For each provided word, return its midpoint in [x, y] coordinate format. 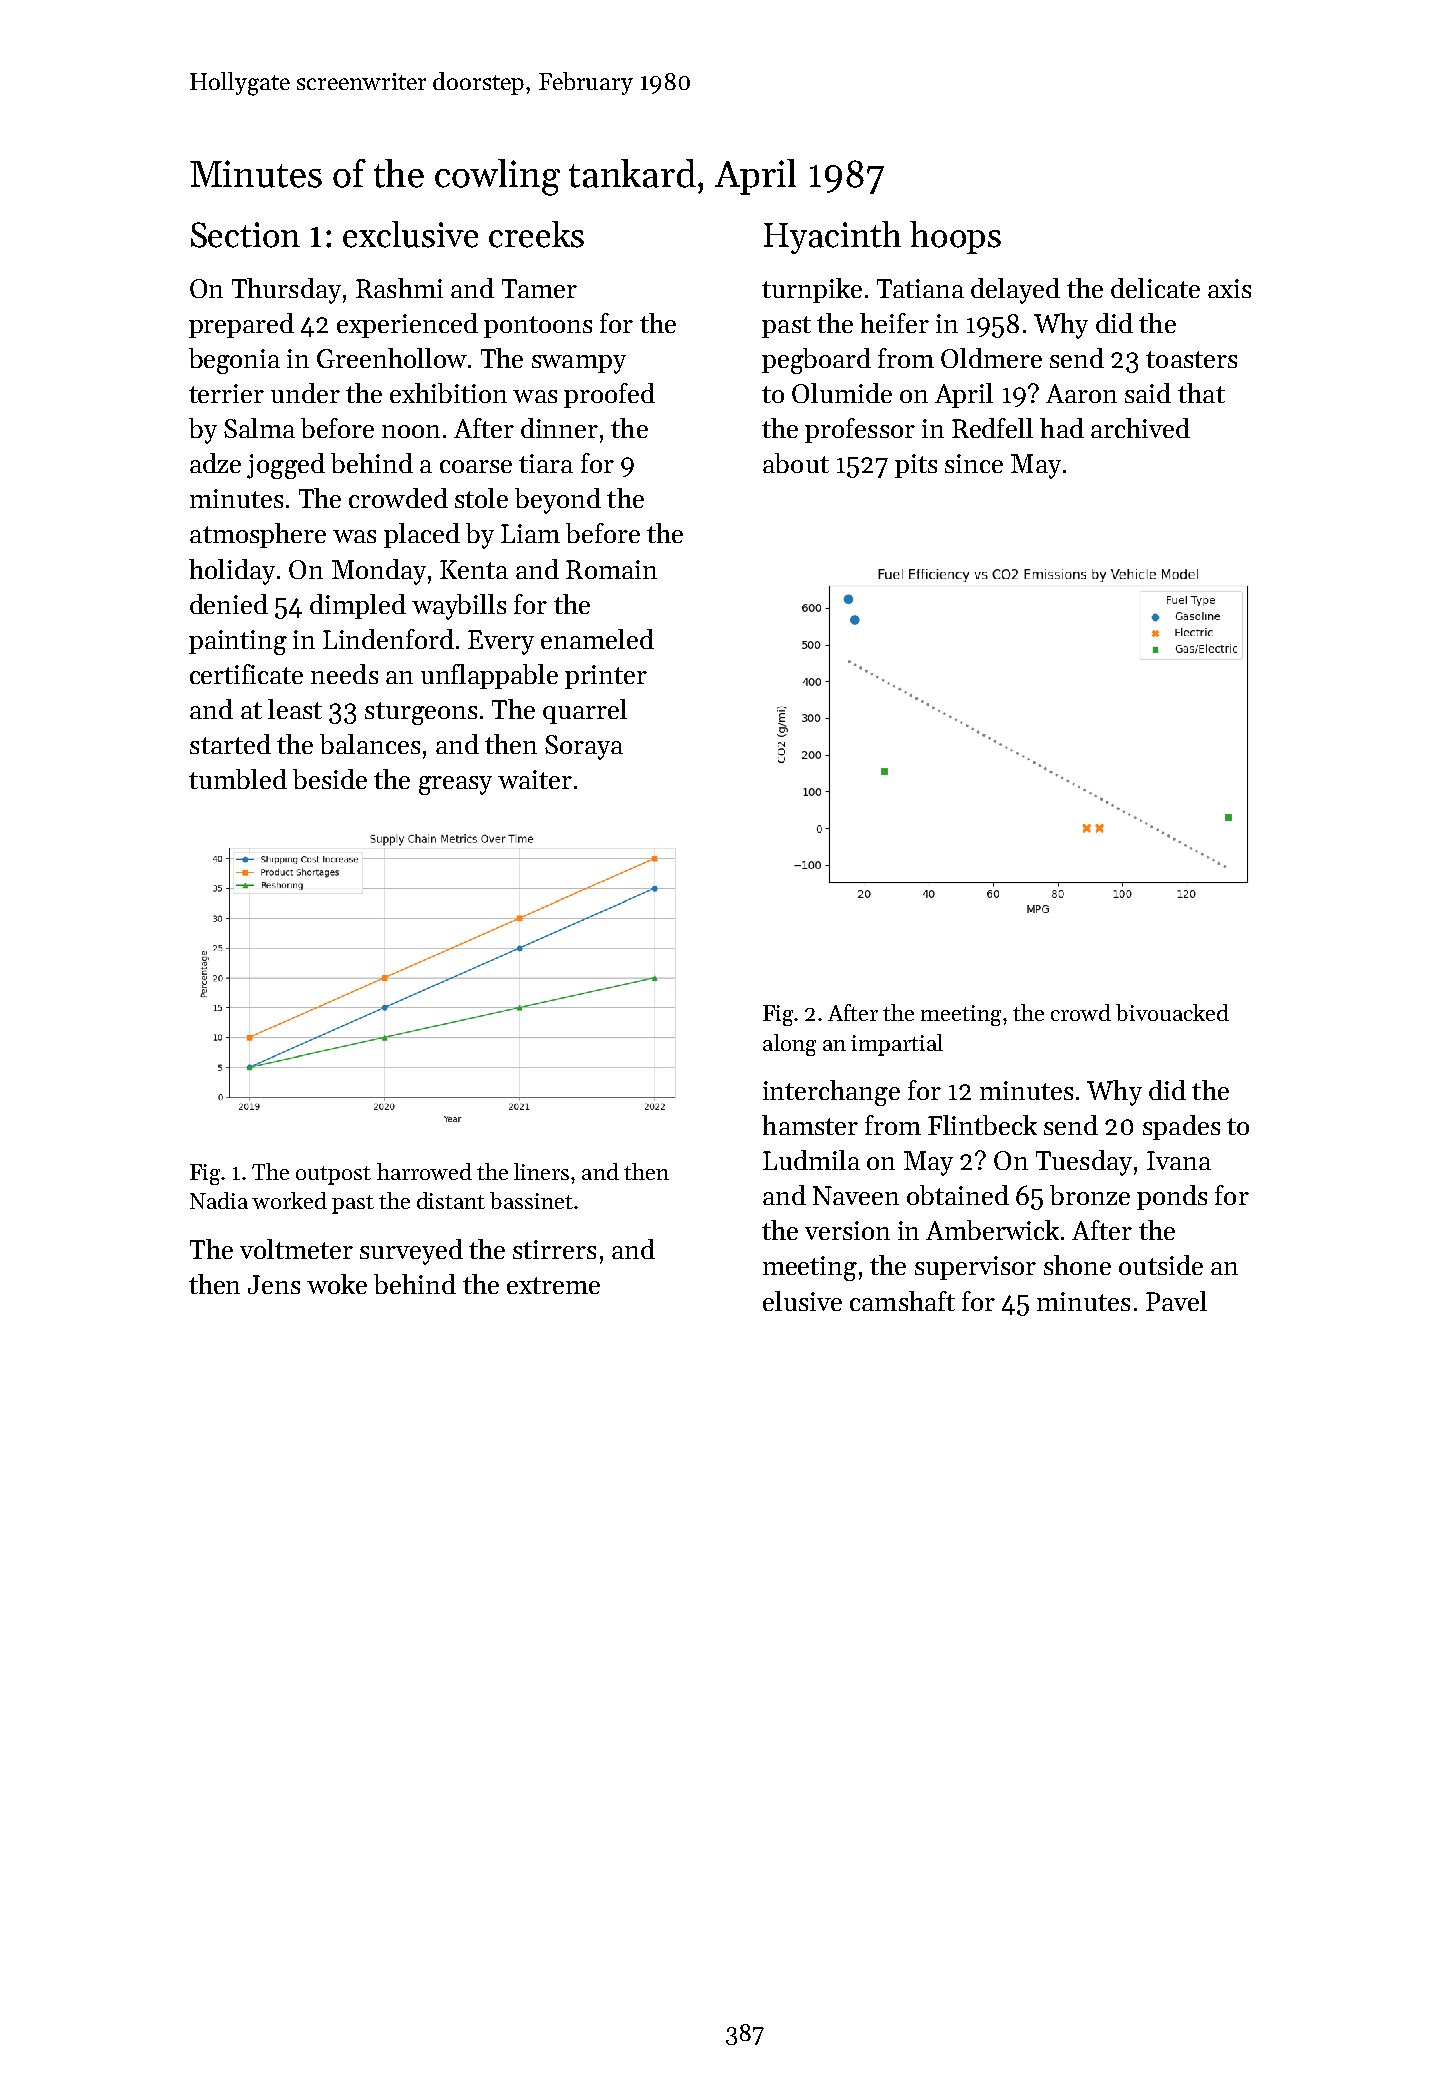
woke [337, 1284]
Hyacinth [832, 237]
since [974, 463]
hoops [955, 237]
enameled [597, 639]
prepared [241, 325]
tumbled [238, 779]
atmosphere [258, 535]
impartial [897, 1045]
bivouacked [1172, 1012]
